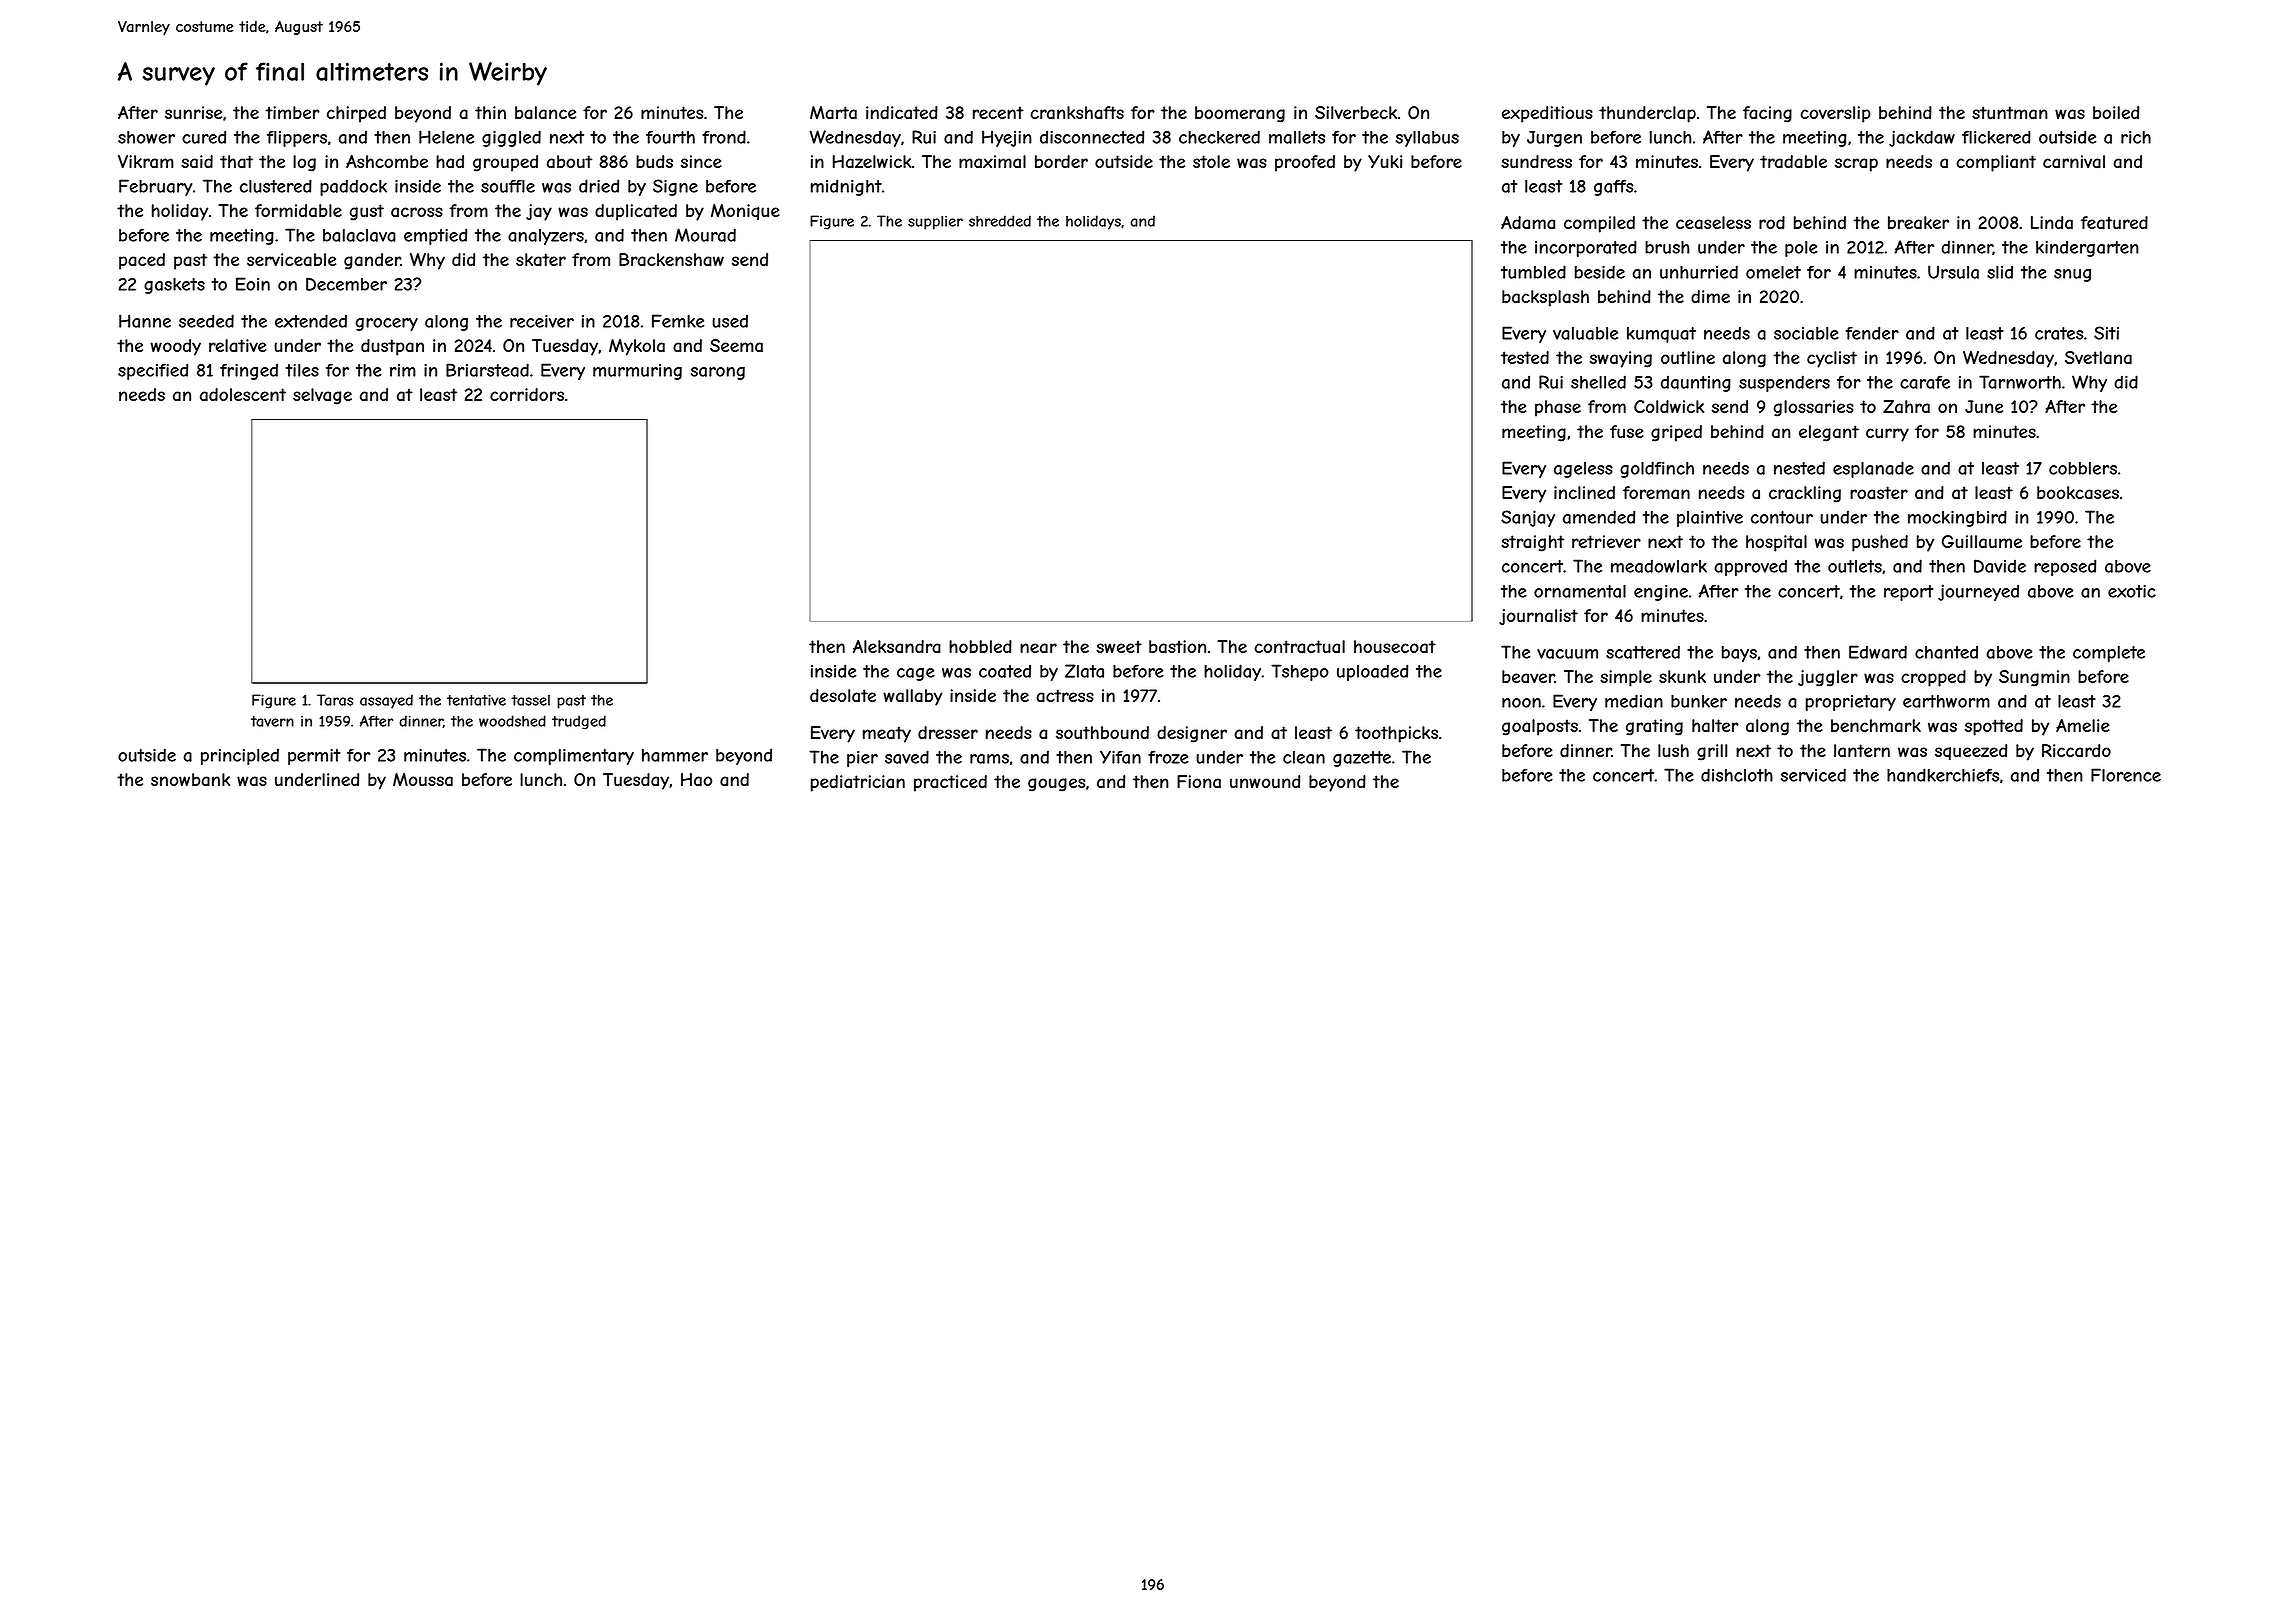 The width and height of the screenshot is (2282, 1614). What do you see at coordinates (1801, 249) in the screenshot?
I see `pole` at bounding box center [1801, 249].
